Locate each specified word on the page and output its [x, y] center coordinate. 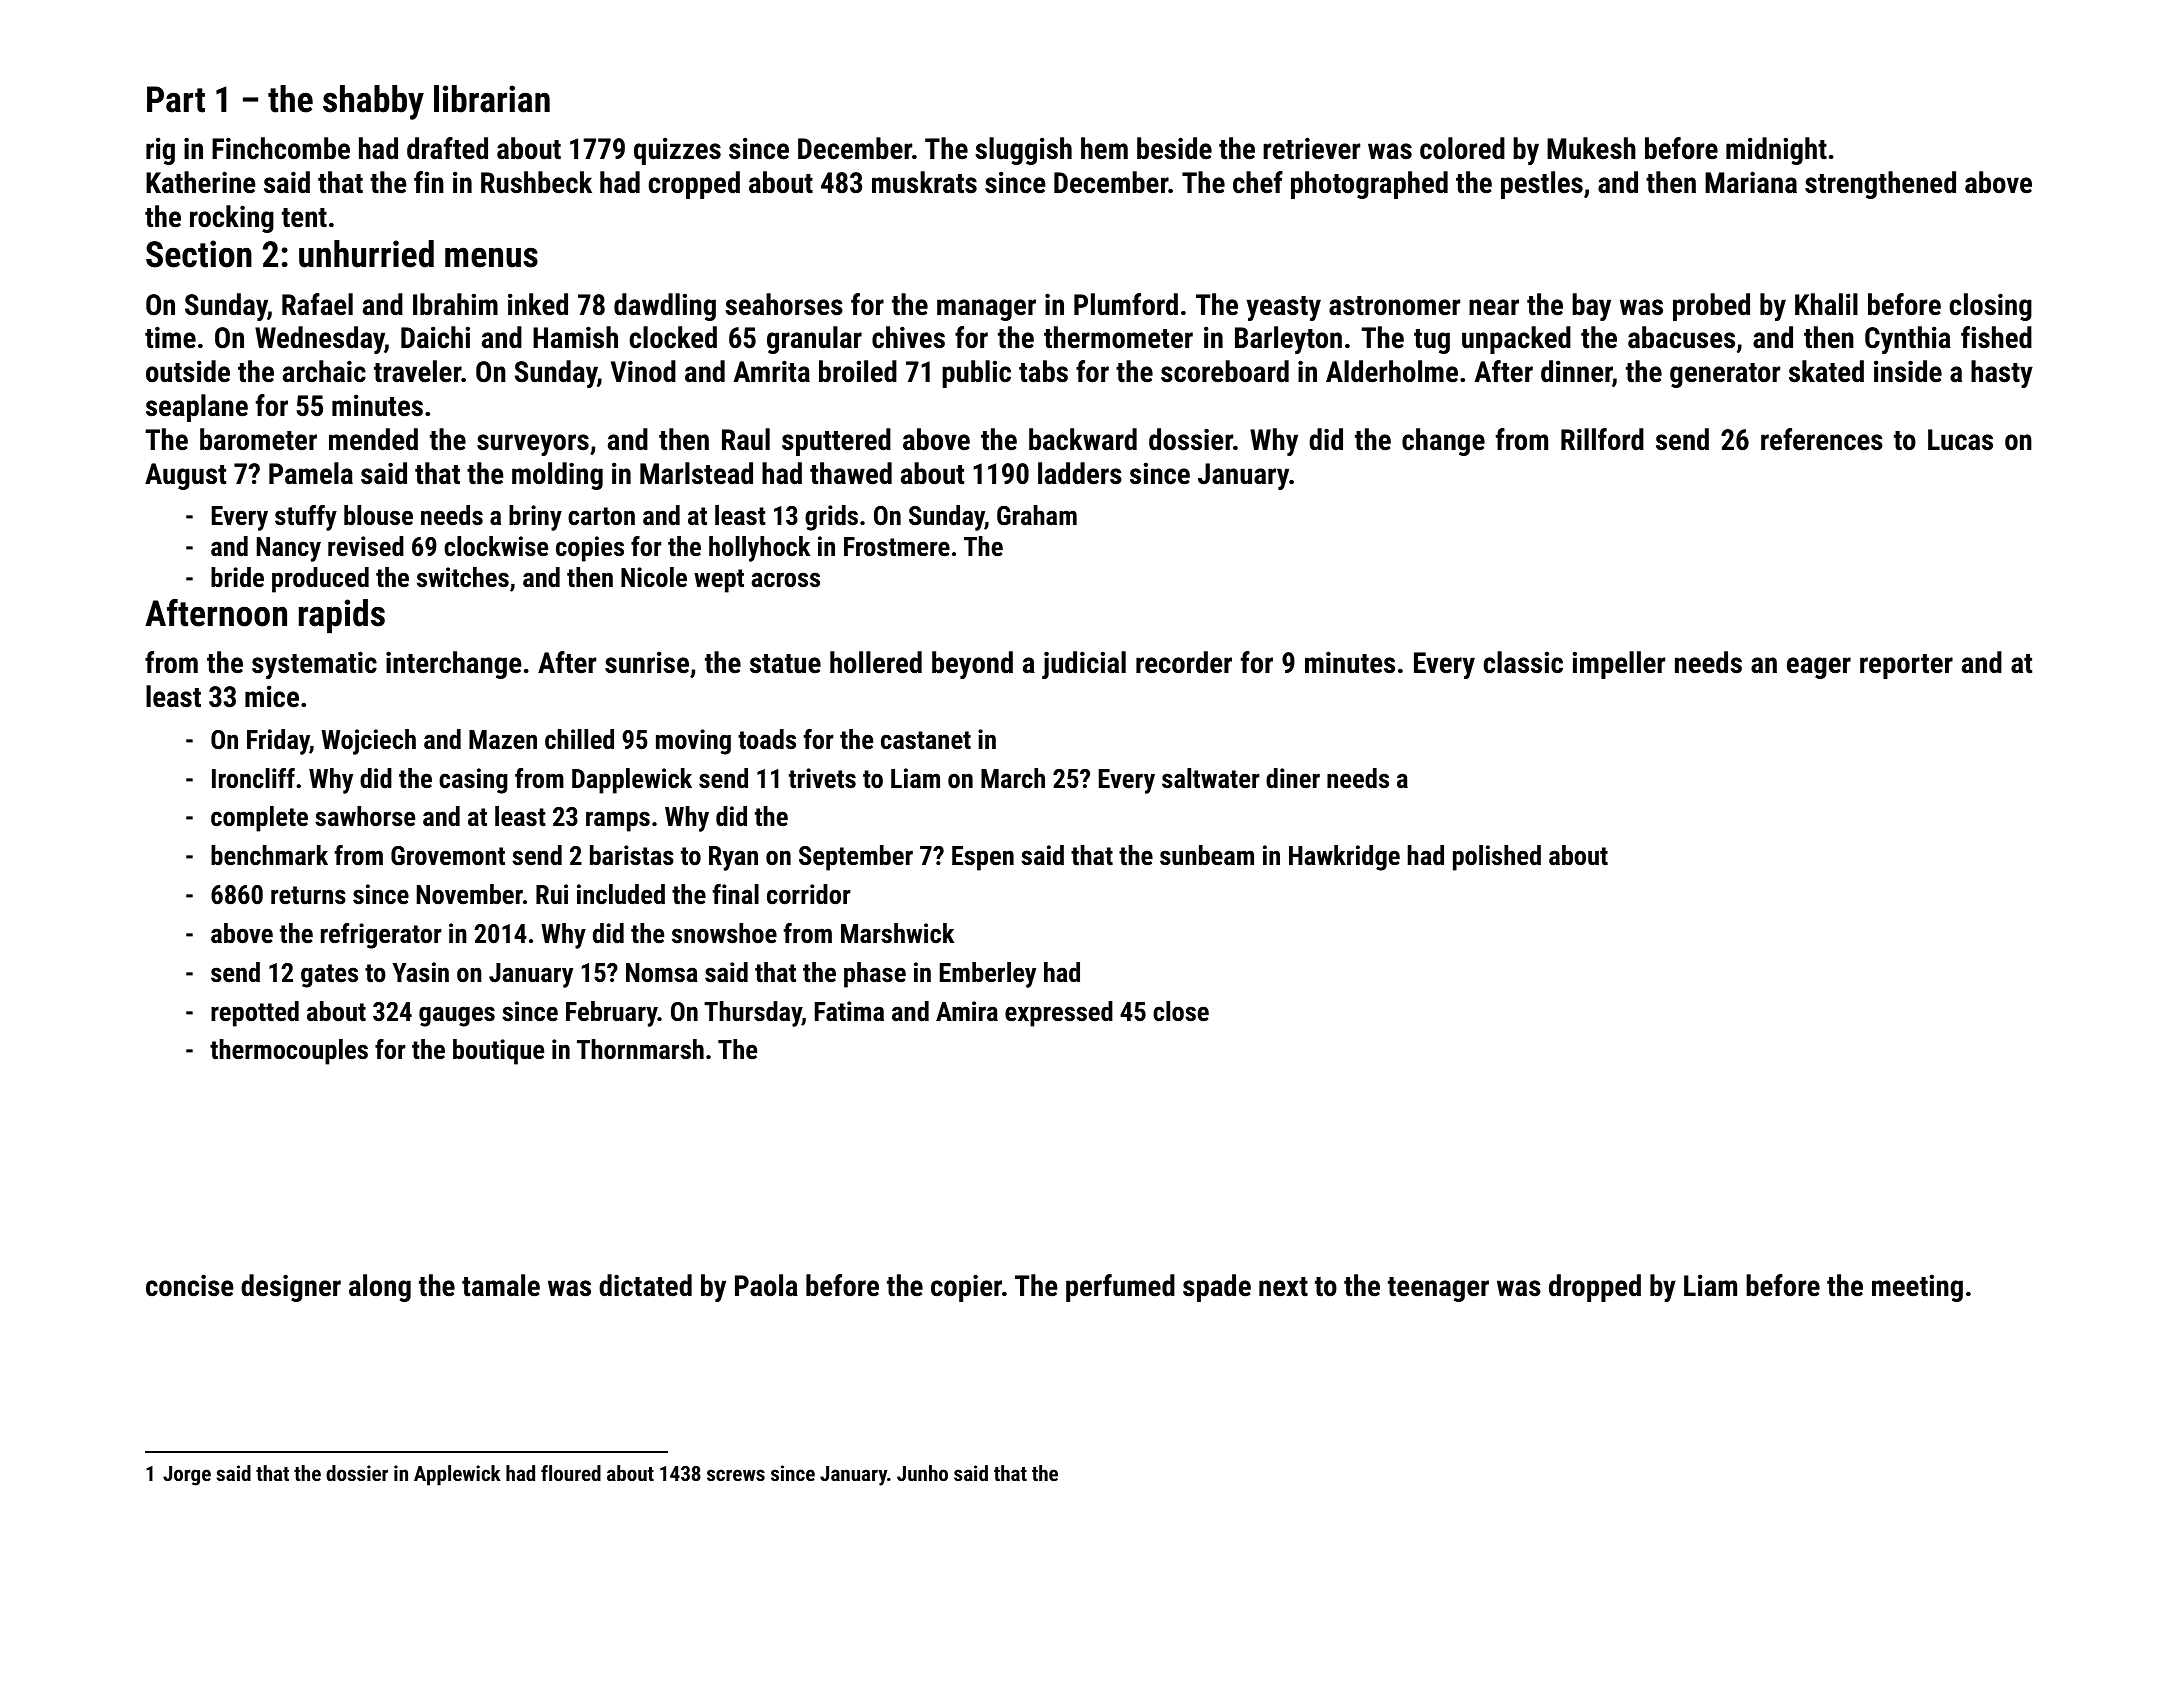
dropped [1595, 1288]
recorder [1184, 662]
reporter [1906, 666]
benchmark [269, 855]
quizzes [677, 151]
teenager [1438, 1289]
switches [463, 577]
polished [1497, 858]
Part [176, 99]
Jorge [187, 1476]
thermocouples [289, 1052]
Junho [922, 1473]
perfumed [1120, 1288]
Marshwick [897, 933]
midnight [1776, 151]
